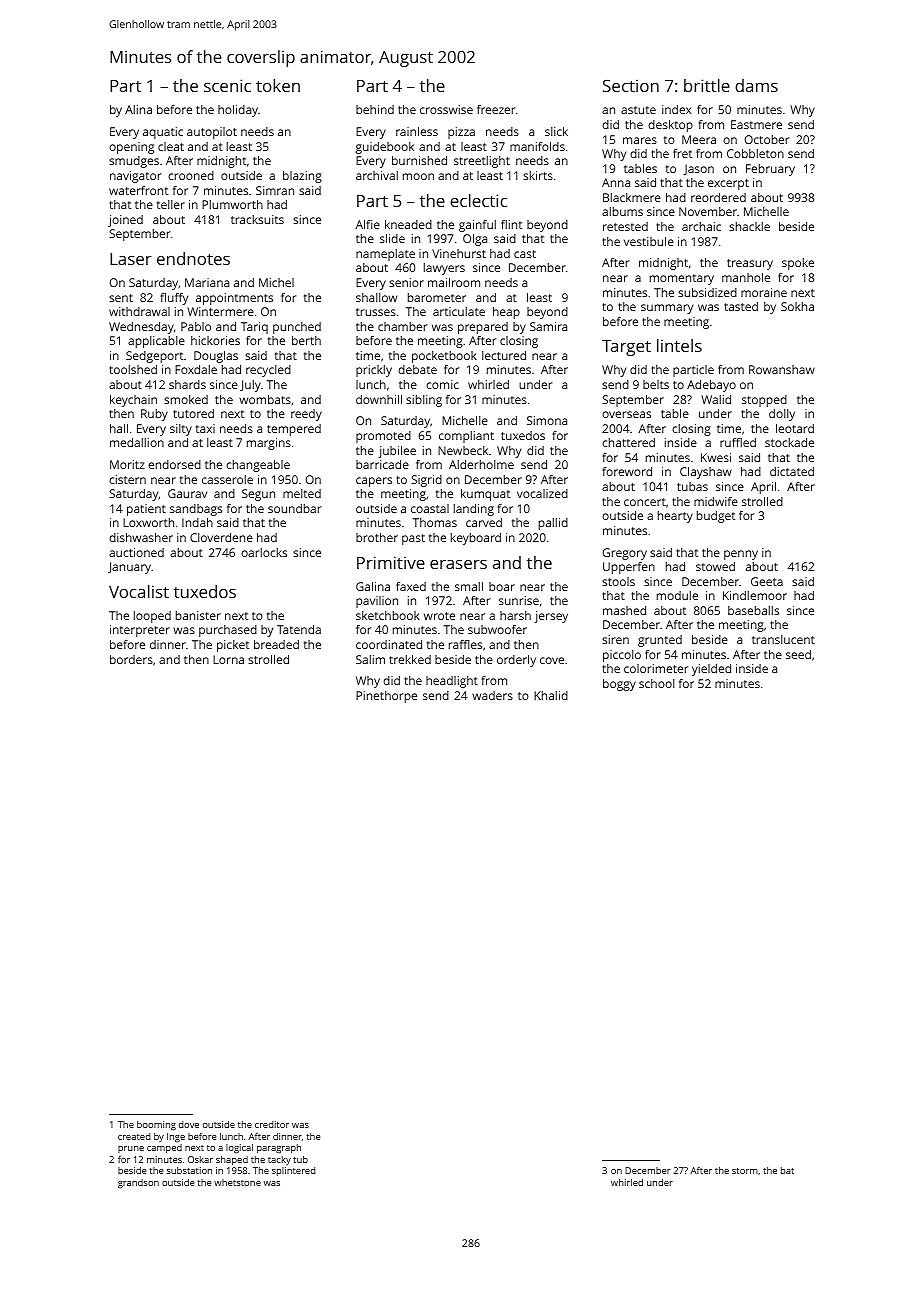  I want to click on Tariq, so click(254, 328).
